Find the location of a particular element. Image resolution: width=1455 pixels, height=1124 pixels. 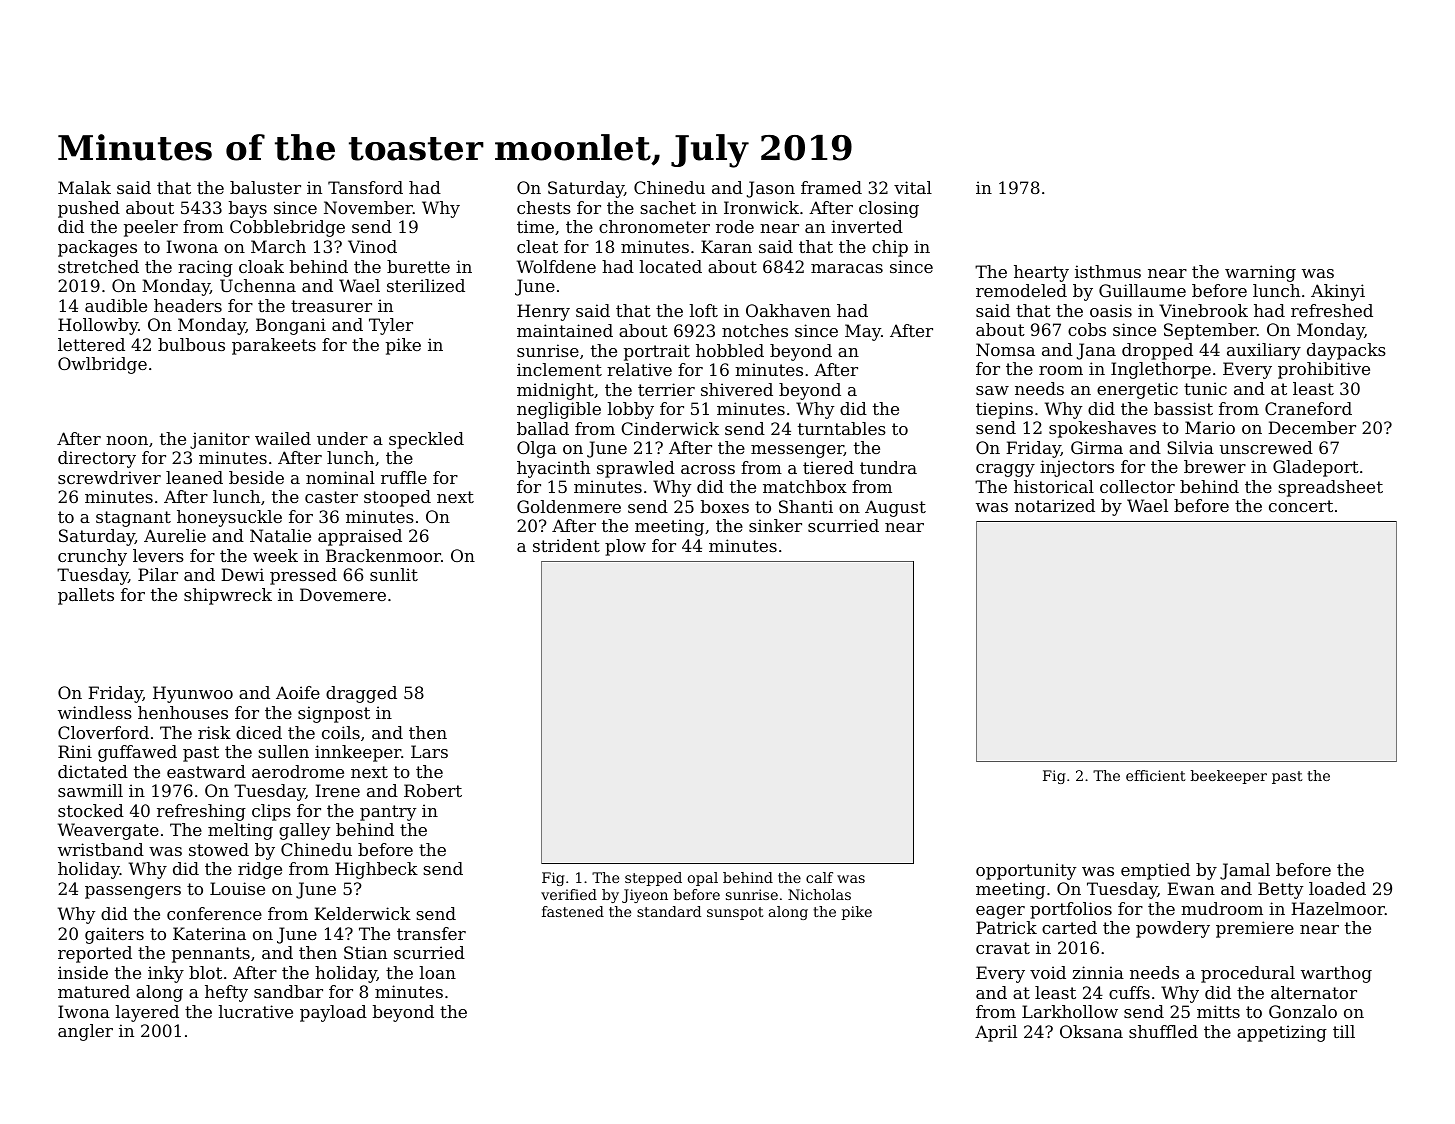

March is located at coordinates (278, 246).
